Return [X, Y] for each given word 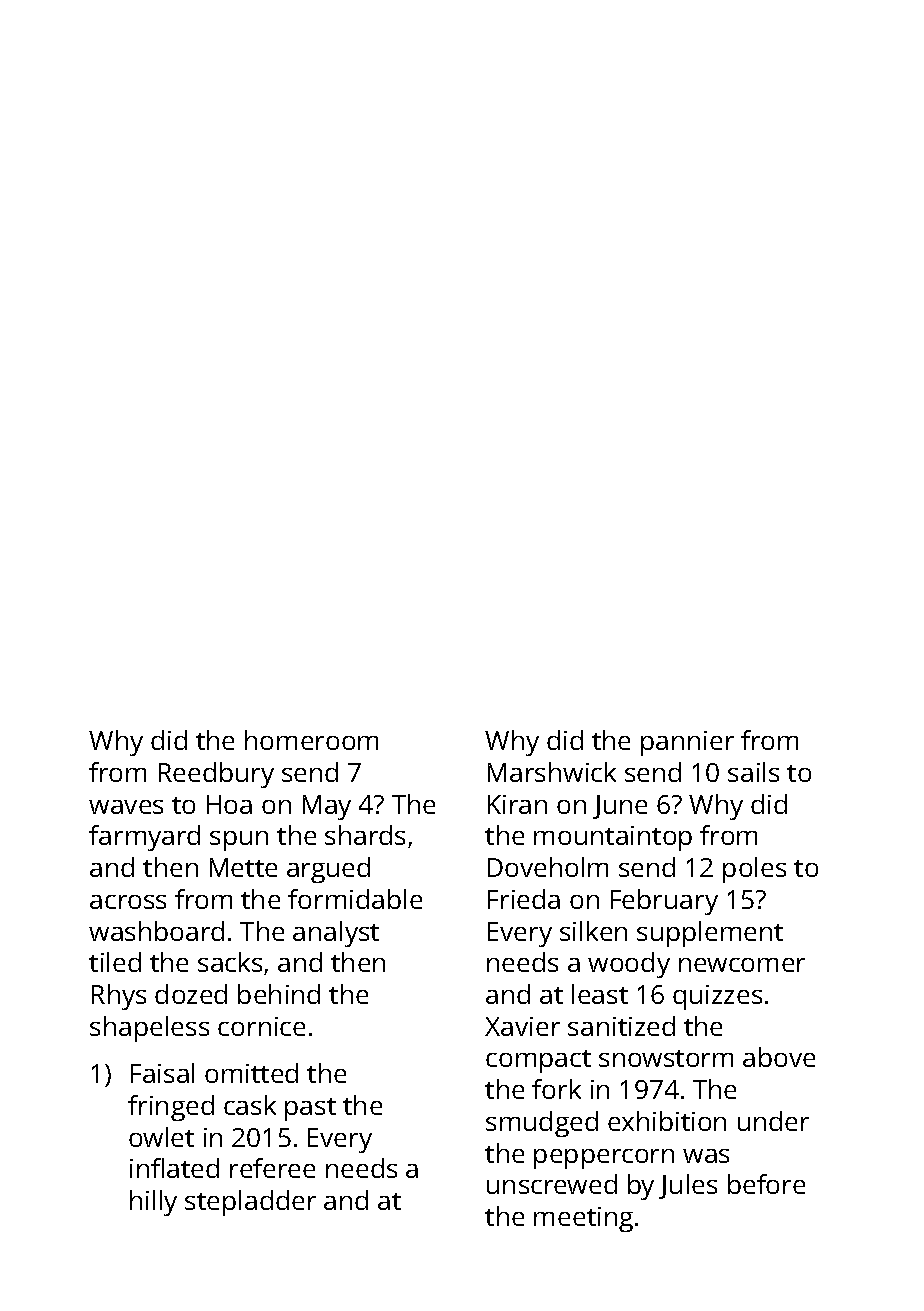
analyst [336, 934]
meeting [583, 1219]
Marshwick [552, 772]
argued [328, 870]
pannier [687, 743]
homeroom [311, 740]
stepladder [250, 1203]
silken [593, 931]
